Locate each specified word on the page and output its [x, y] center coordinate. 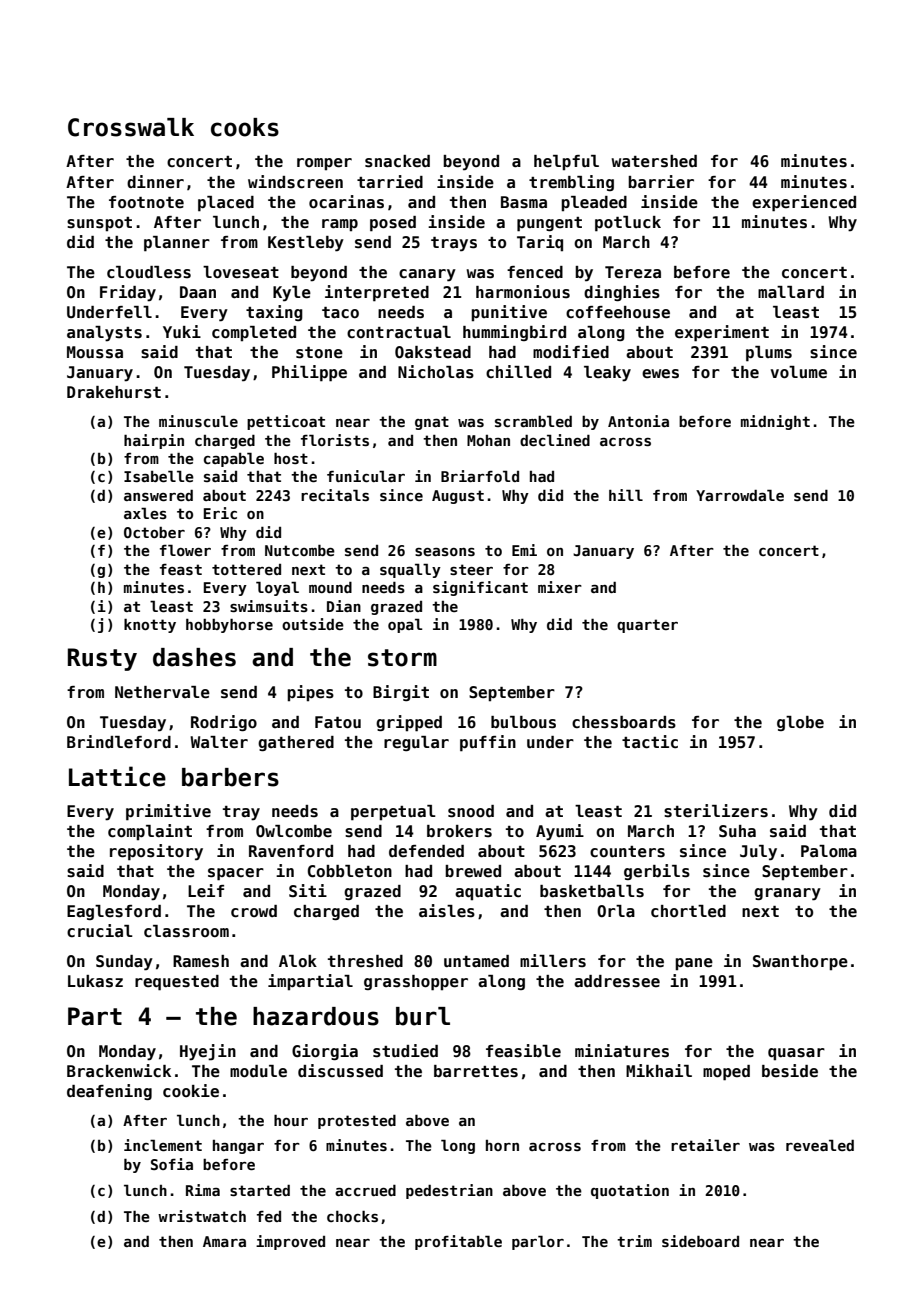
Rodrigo [224, 723]
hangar [238, 1147]
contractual [399, 332]
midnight [775, 422]
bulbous [523, 722]
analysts [104, 334]
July [758, 853]
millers [553, 961]
